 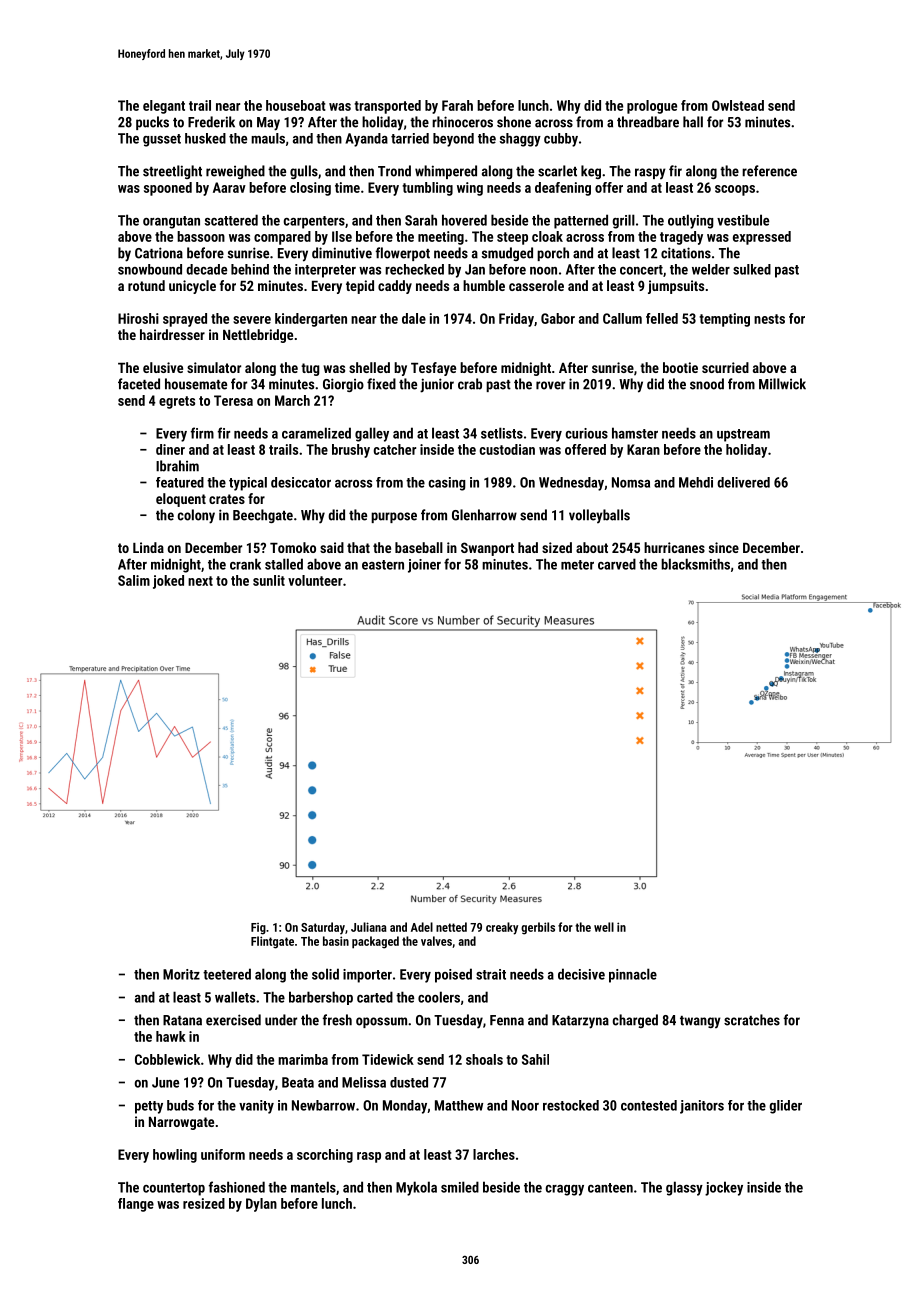 I want to click on reference, so click(x=769, y=171).
